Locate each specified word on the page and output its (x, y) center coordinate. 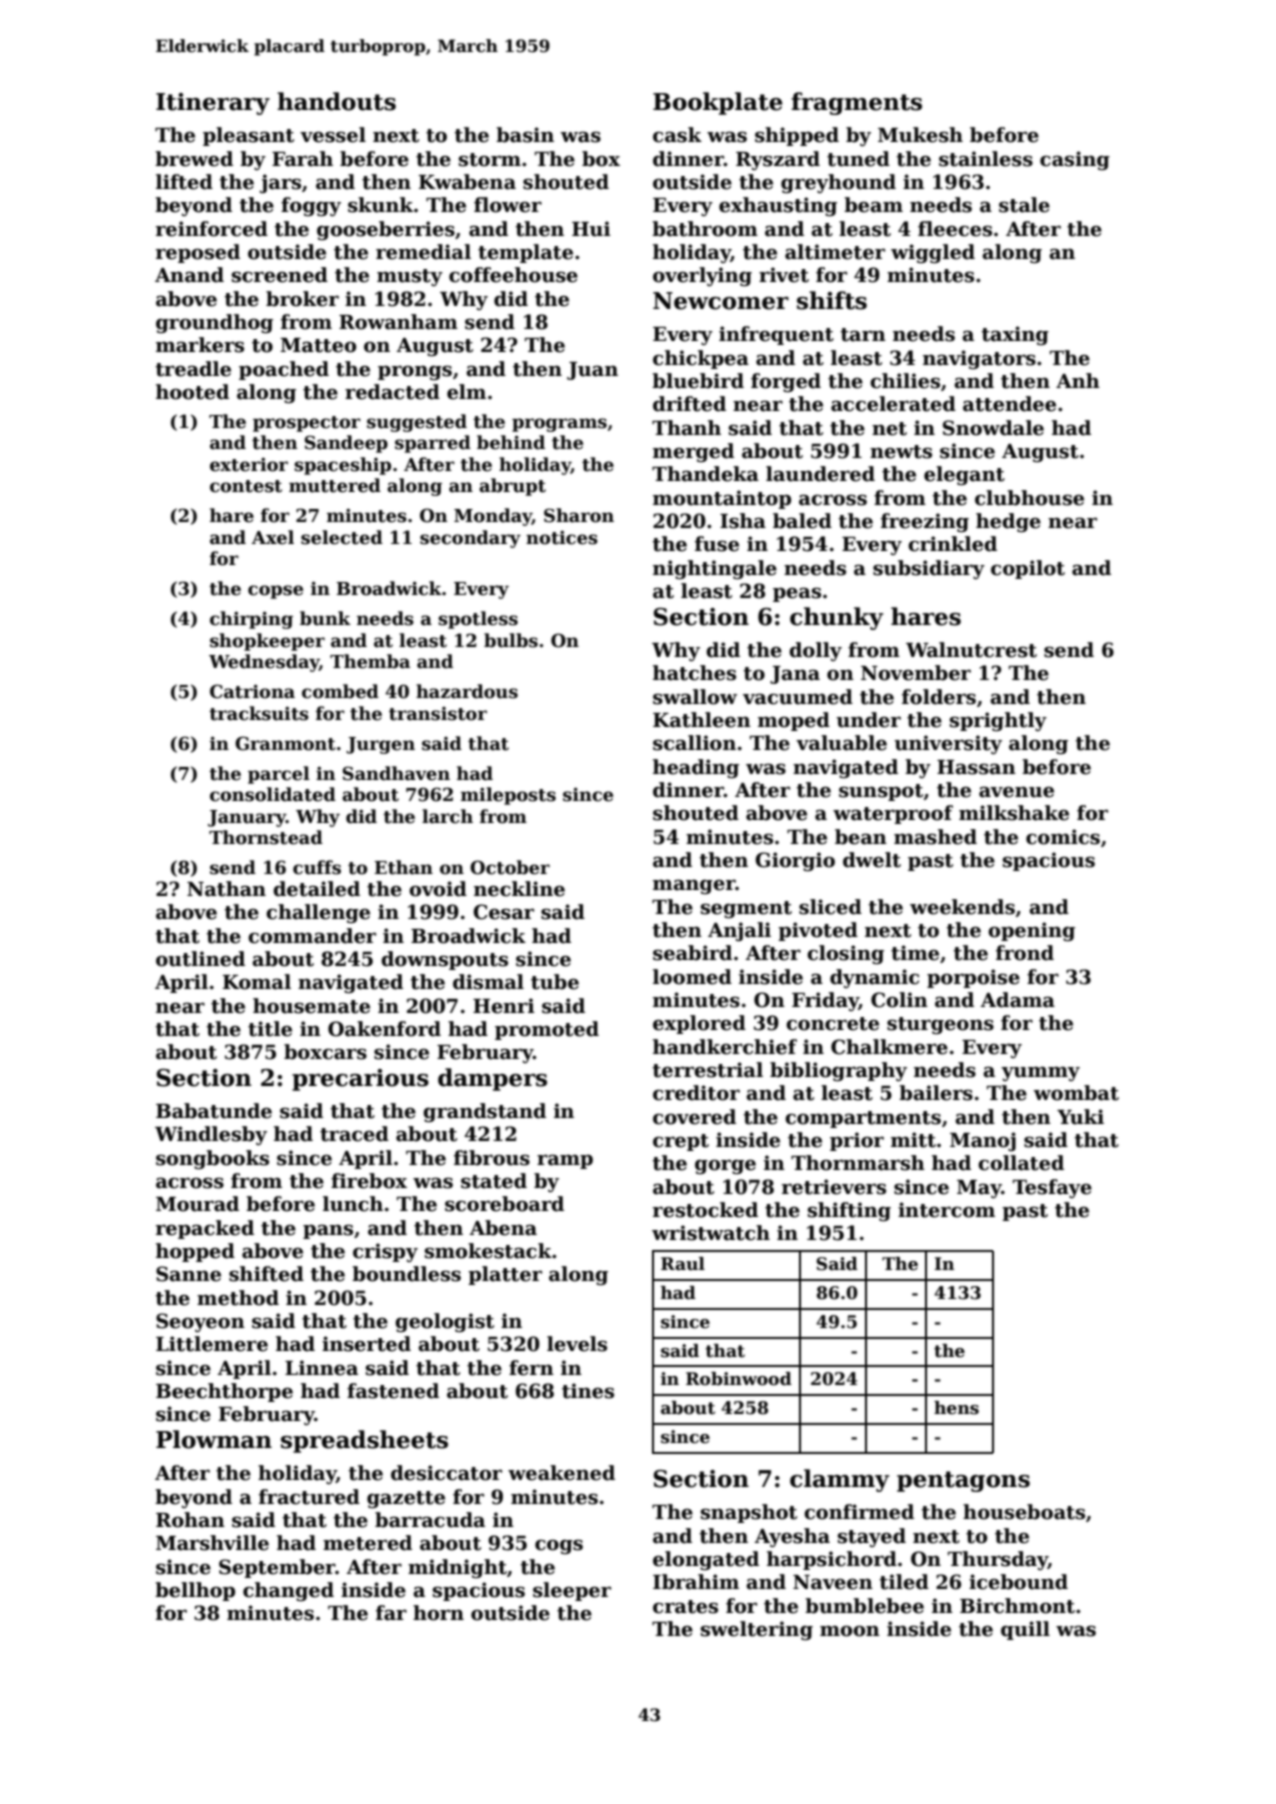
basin (525, 135)
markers (200, 345)
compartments (863, 1119)
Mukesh (920, 135)
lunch (353, 1204)
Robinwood (739, 1379)
